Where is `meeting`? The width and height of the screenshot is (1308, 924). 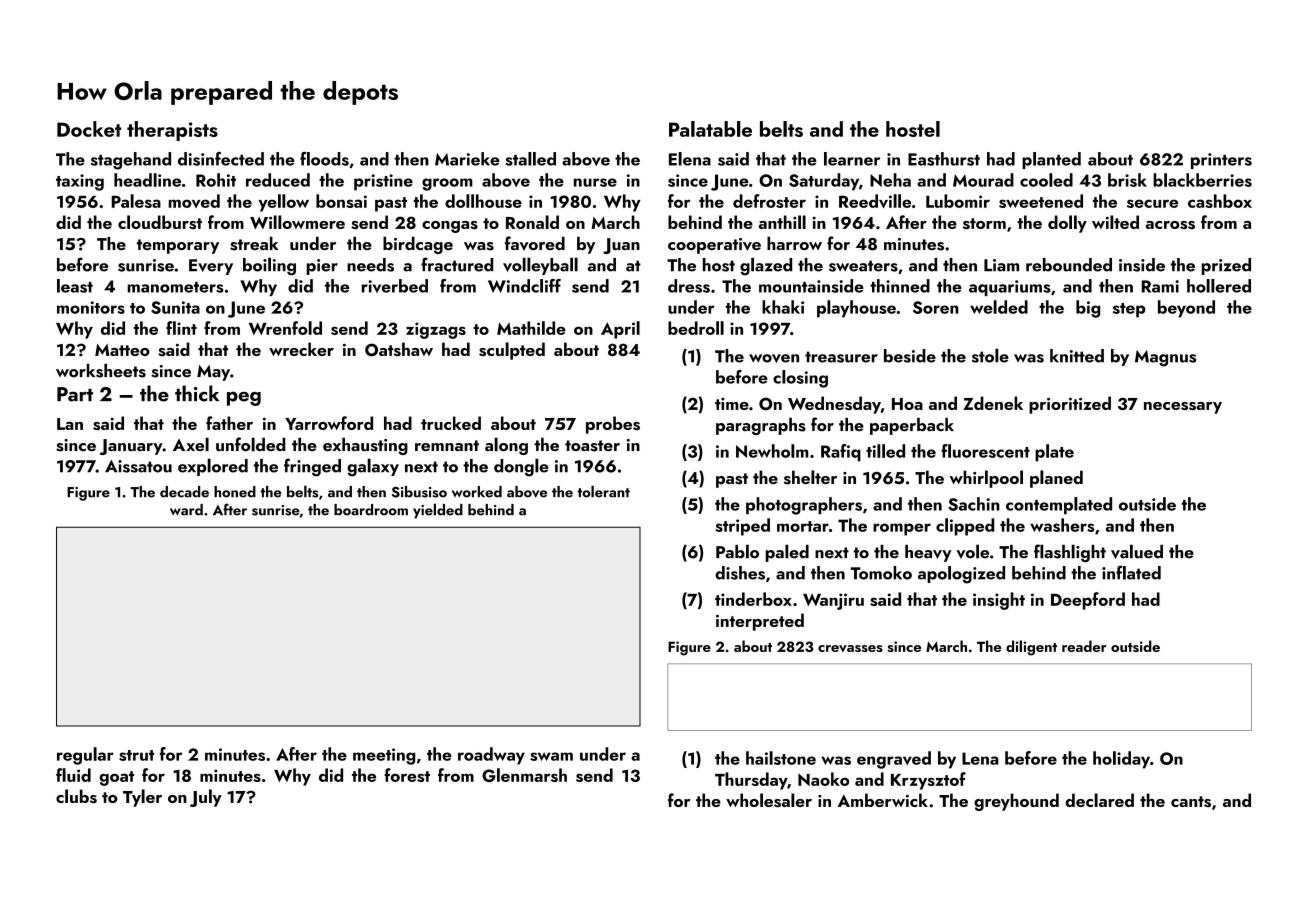
meeting is located at coordinates (384, 756).
